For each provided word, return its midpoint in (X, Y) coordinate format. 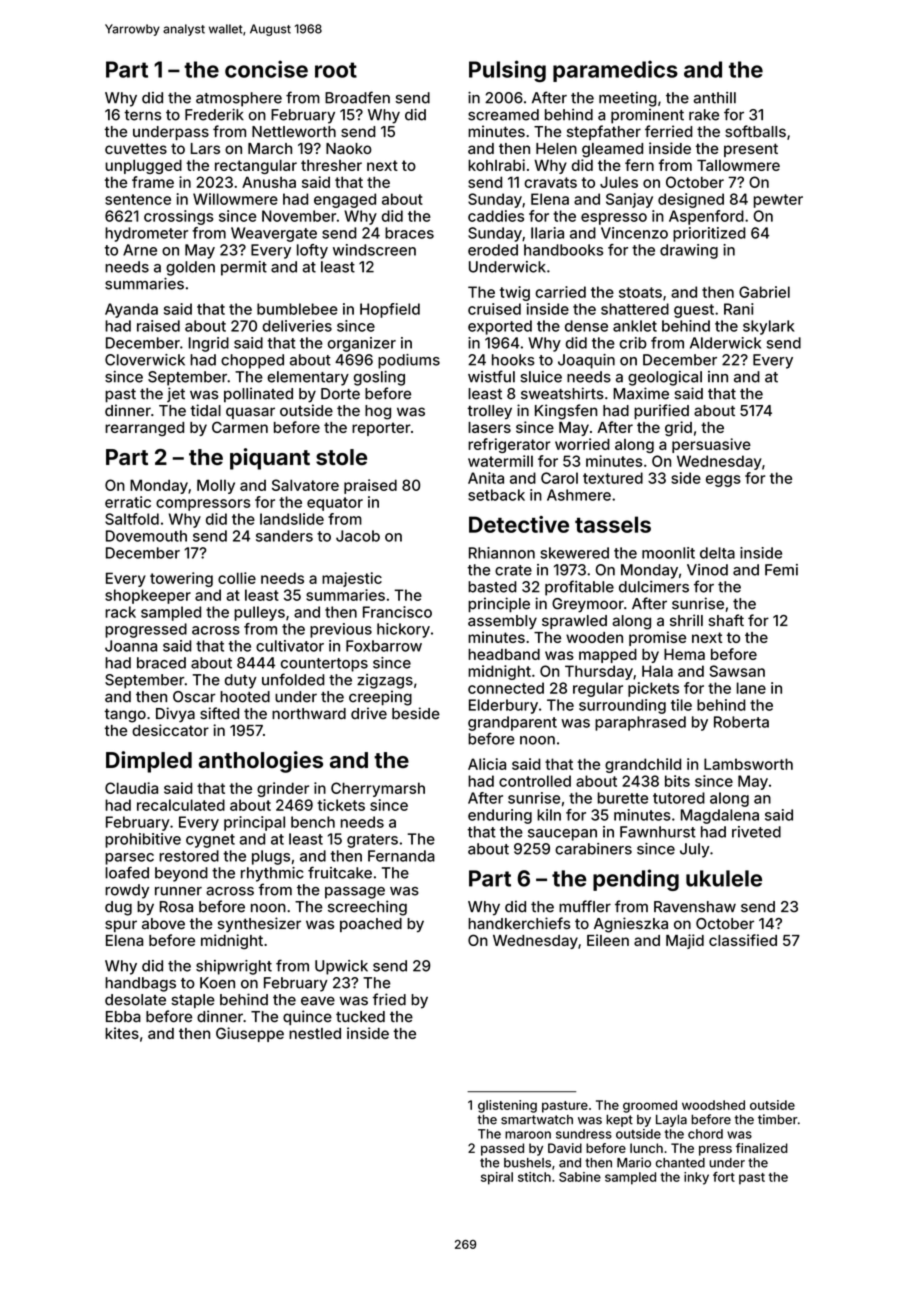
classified (743, 940)
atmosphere (239, 99)
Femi (781, 570)
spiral (497, 1178)
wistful (491, 376)
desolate (135, 1000)
